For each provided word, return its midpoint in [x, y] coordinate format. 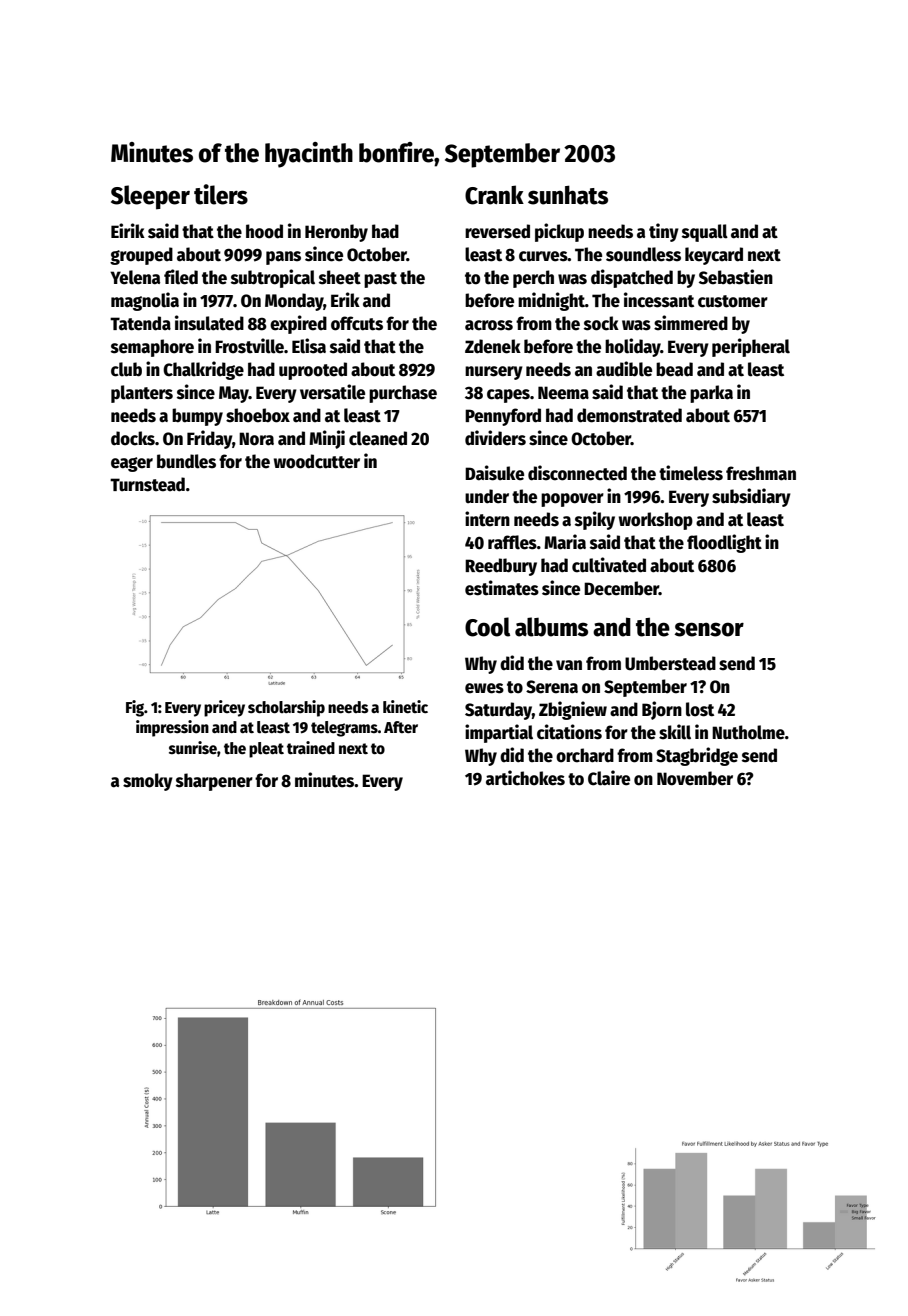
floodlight [724, 543]
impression [172, 728]
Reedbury [501, 567]
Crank [494, 195]
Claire [609, 778]
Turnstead [147, 484]
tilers [221, 194]
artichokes [525, 778]
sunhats [568, 195]
